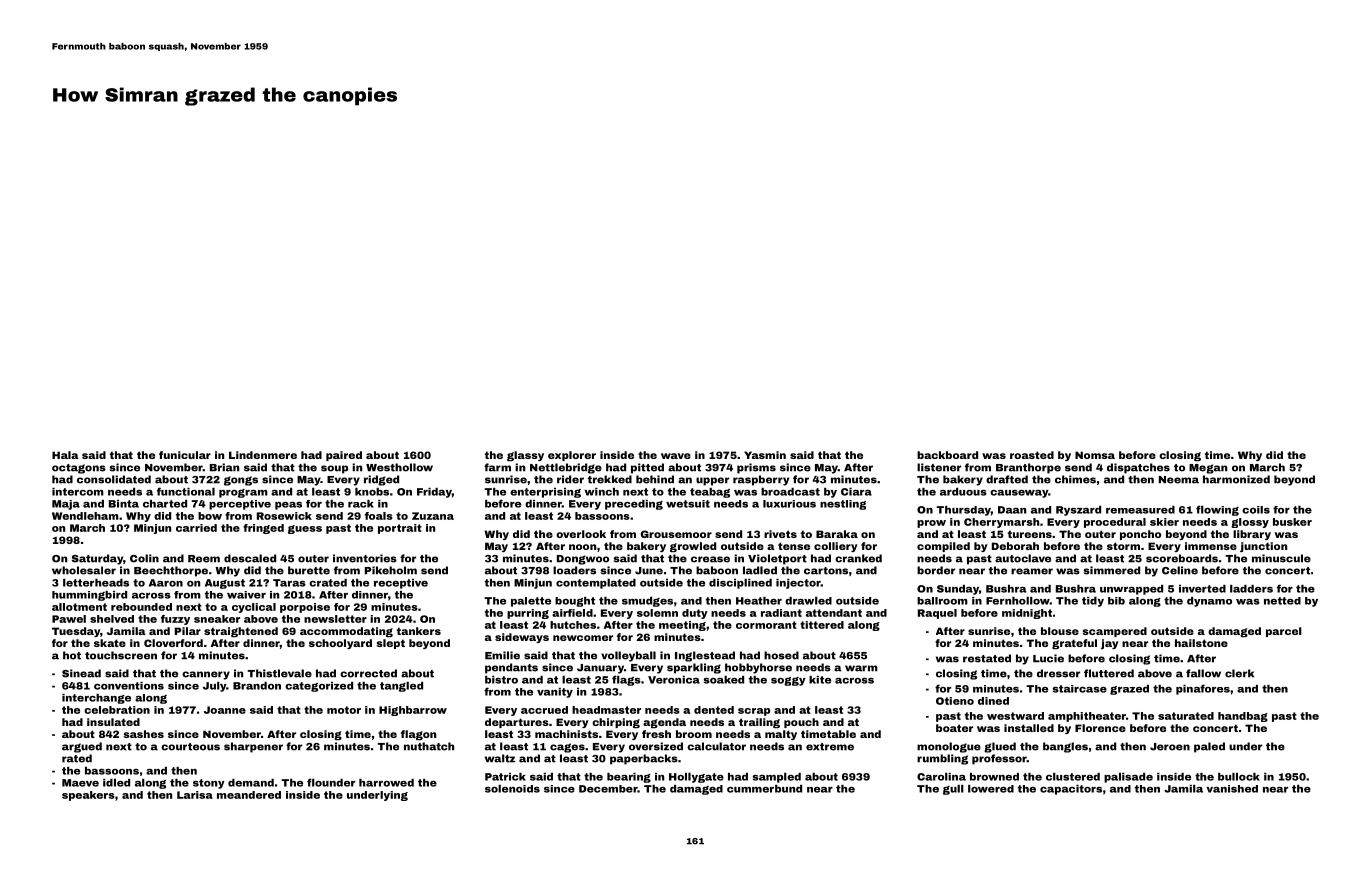  I want to click on trekked, so click(610, 479).
